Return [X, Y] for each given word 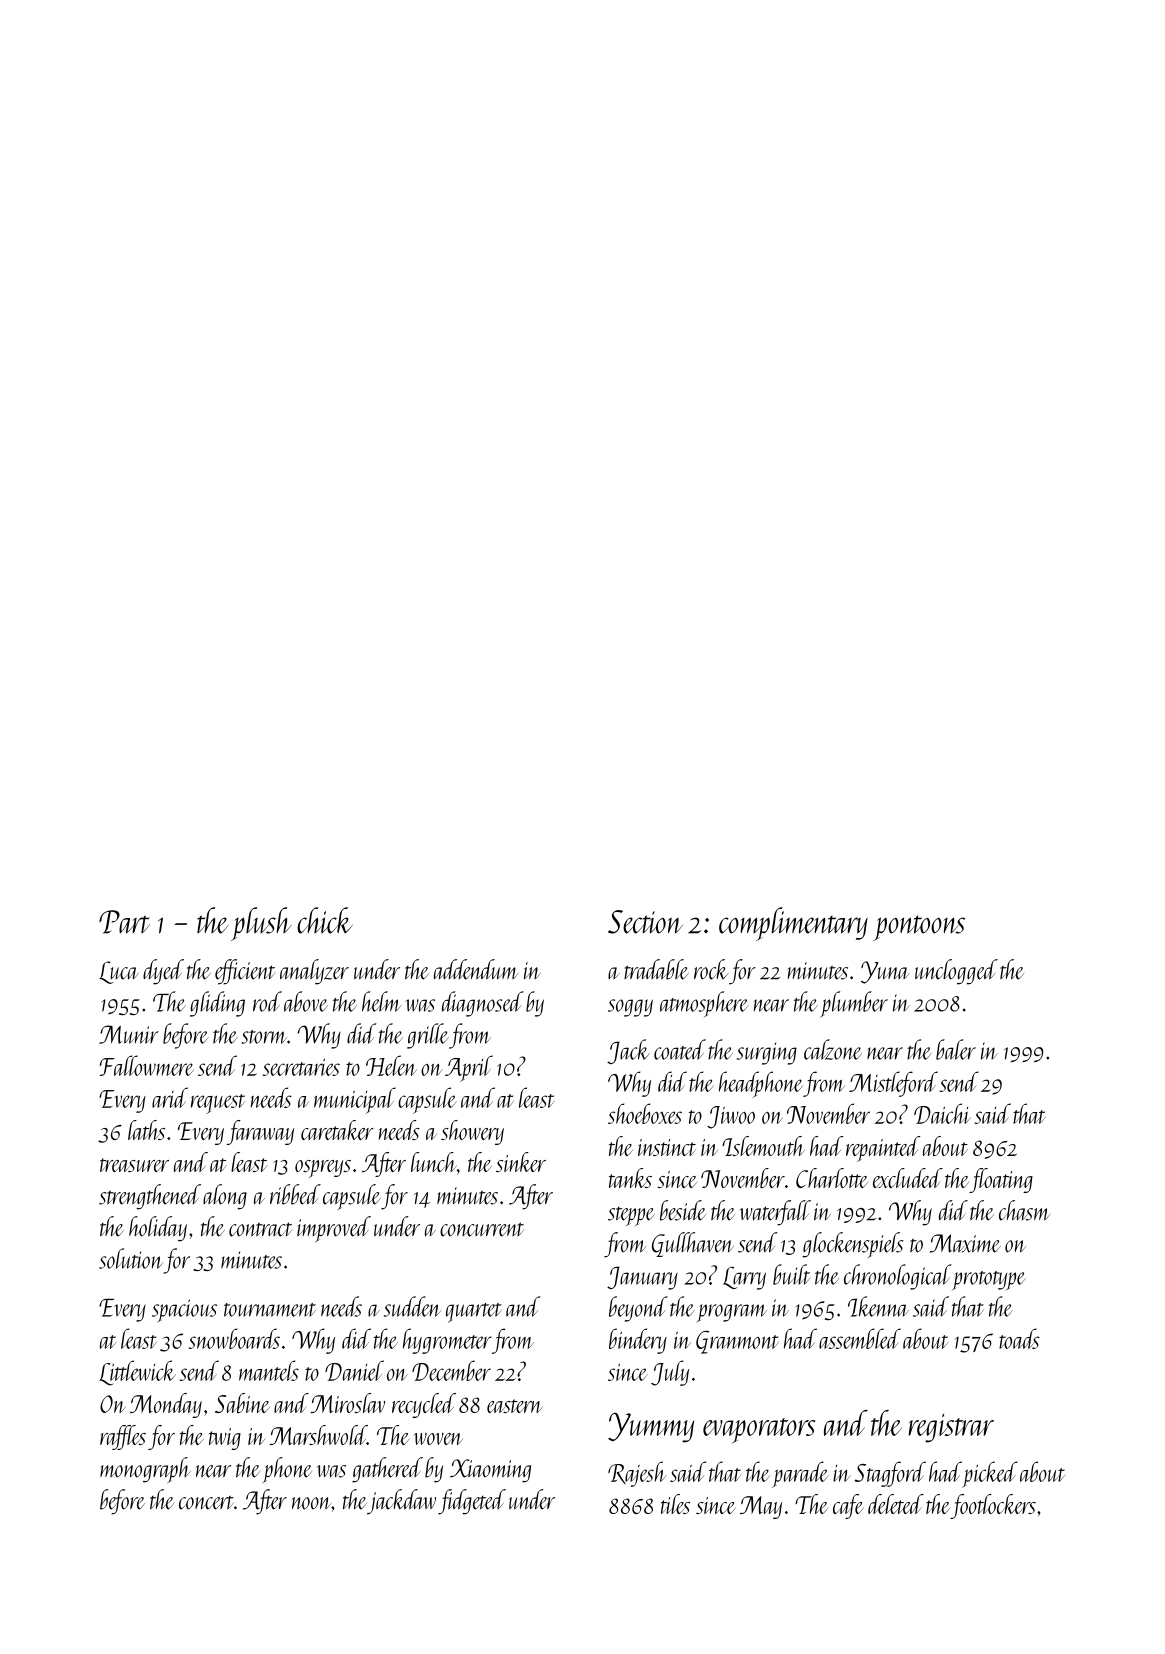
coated [680, 1049]
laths [146, 1130]
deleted [896, 1504]
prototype [989, 1280]
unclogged [956, 972]
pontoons [919, 928]
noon [312, 1503]
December [451, 1370]
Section [645, 922]
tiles [675, 1504]
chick [325, 920]
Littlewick [137, 1373]
